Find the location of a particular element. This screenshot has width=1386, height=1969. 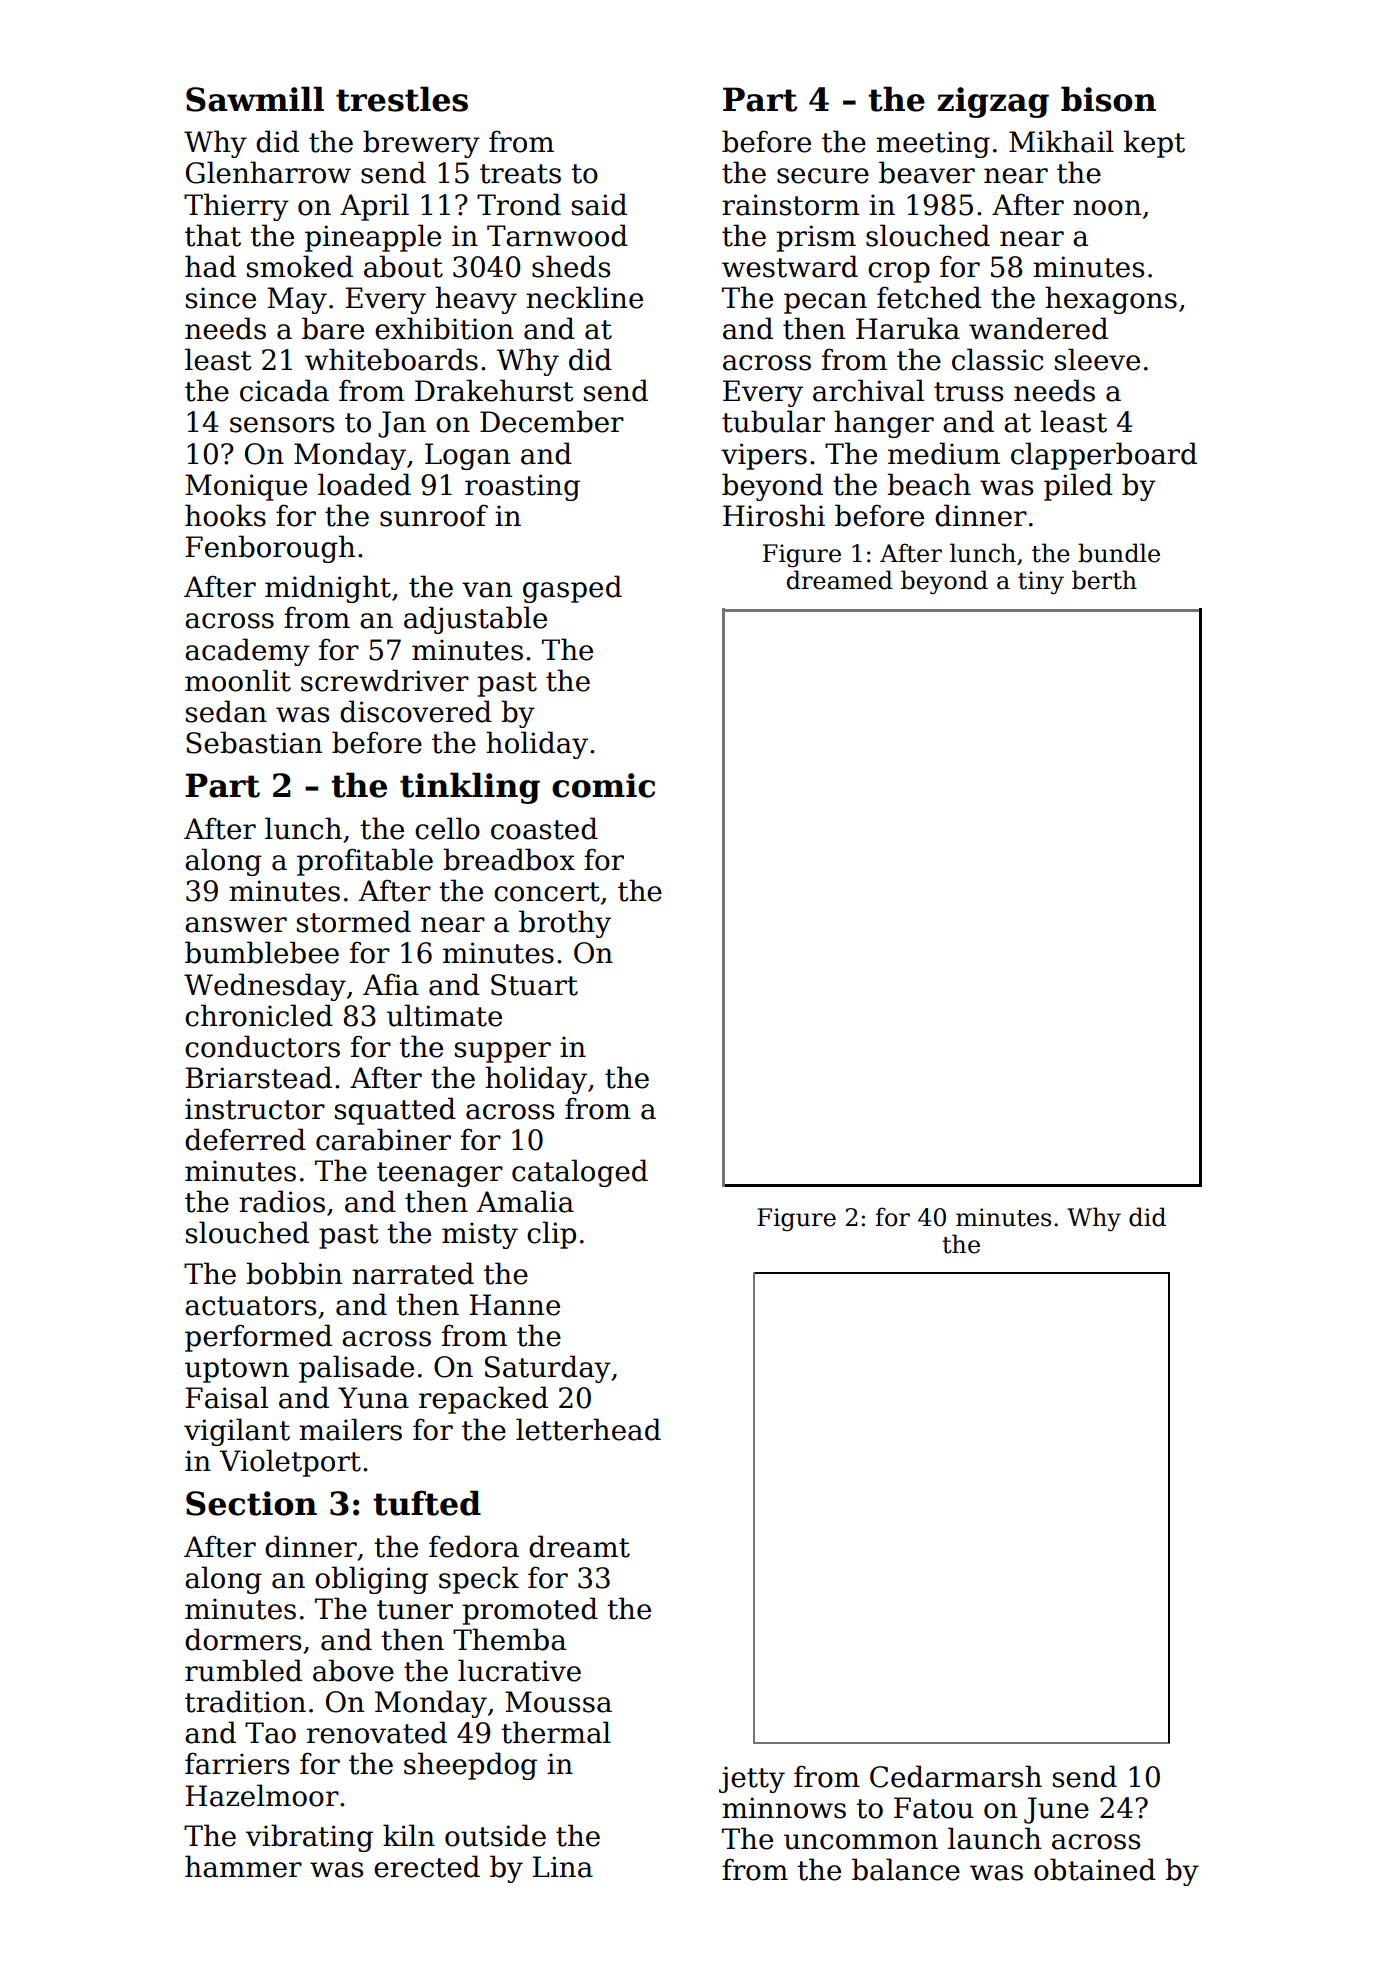

comic is located at coordinates (603, 785).
